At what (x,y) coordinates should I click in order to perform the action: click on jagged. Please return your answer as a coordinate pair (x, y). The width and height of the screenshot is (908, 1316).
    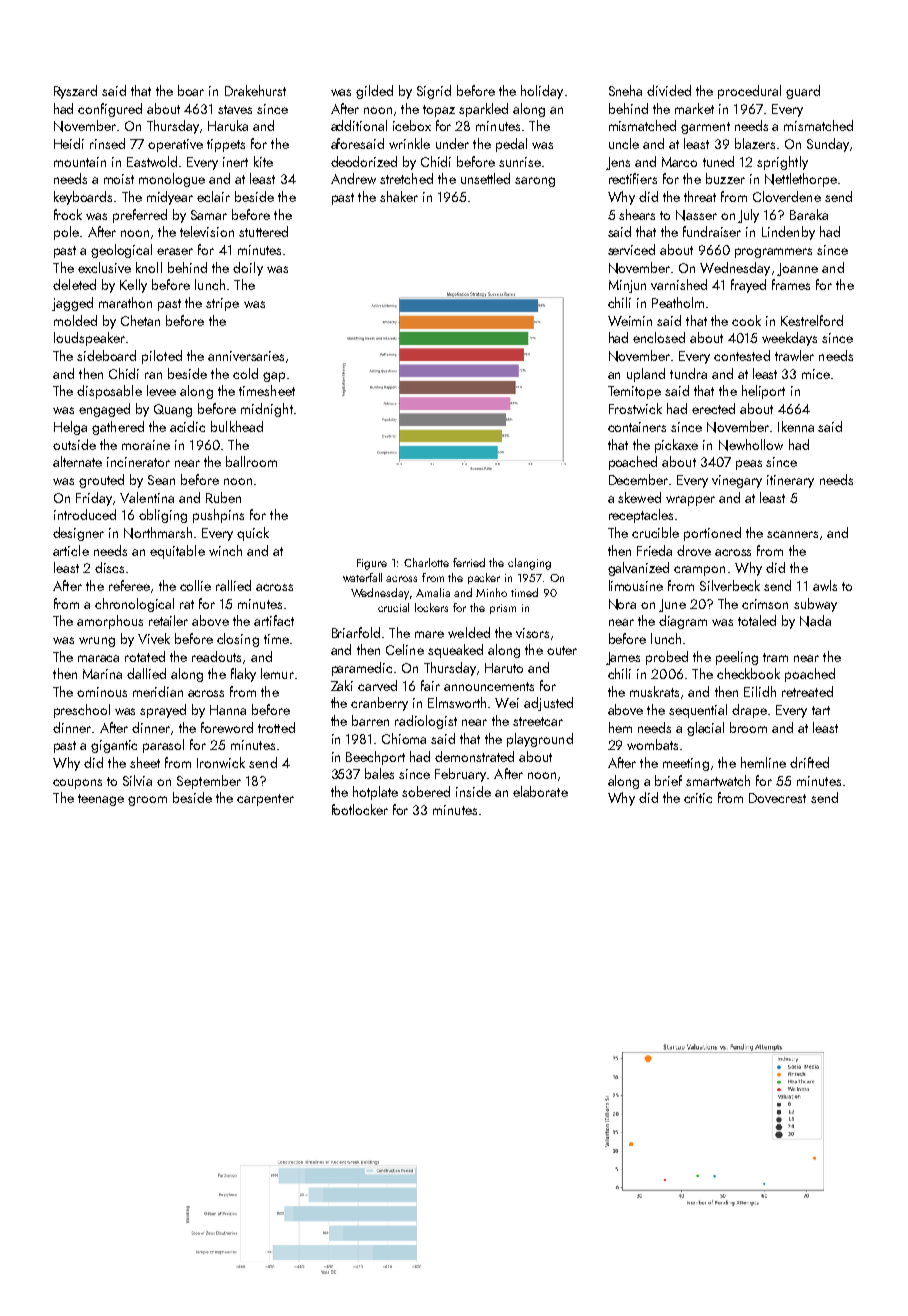
    Looking at the image, I should click on (72, 304).
